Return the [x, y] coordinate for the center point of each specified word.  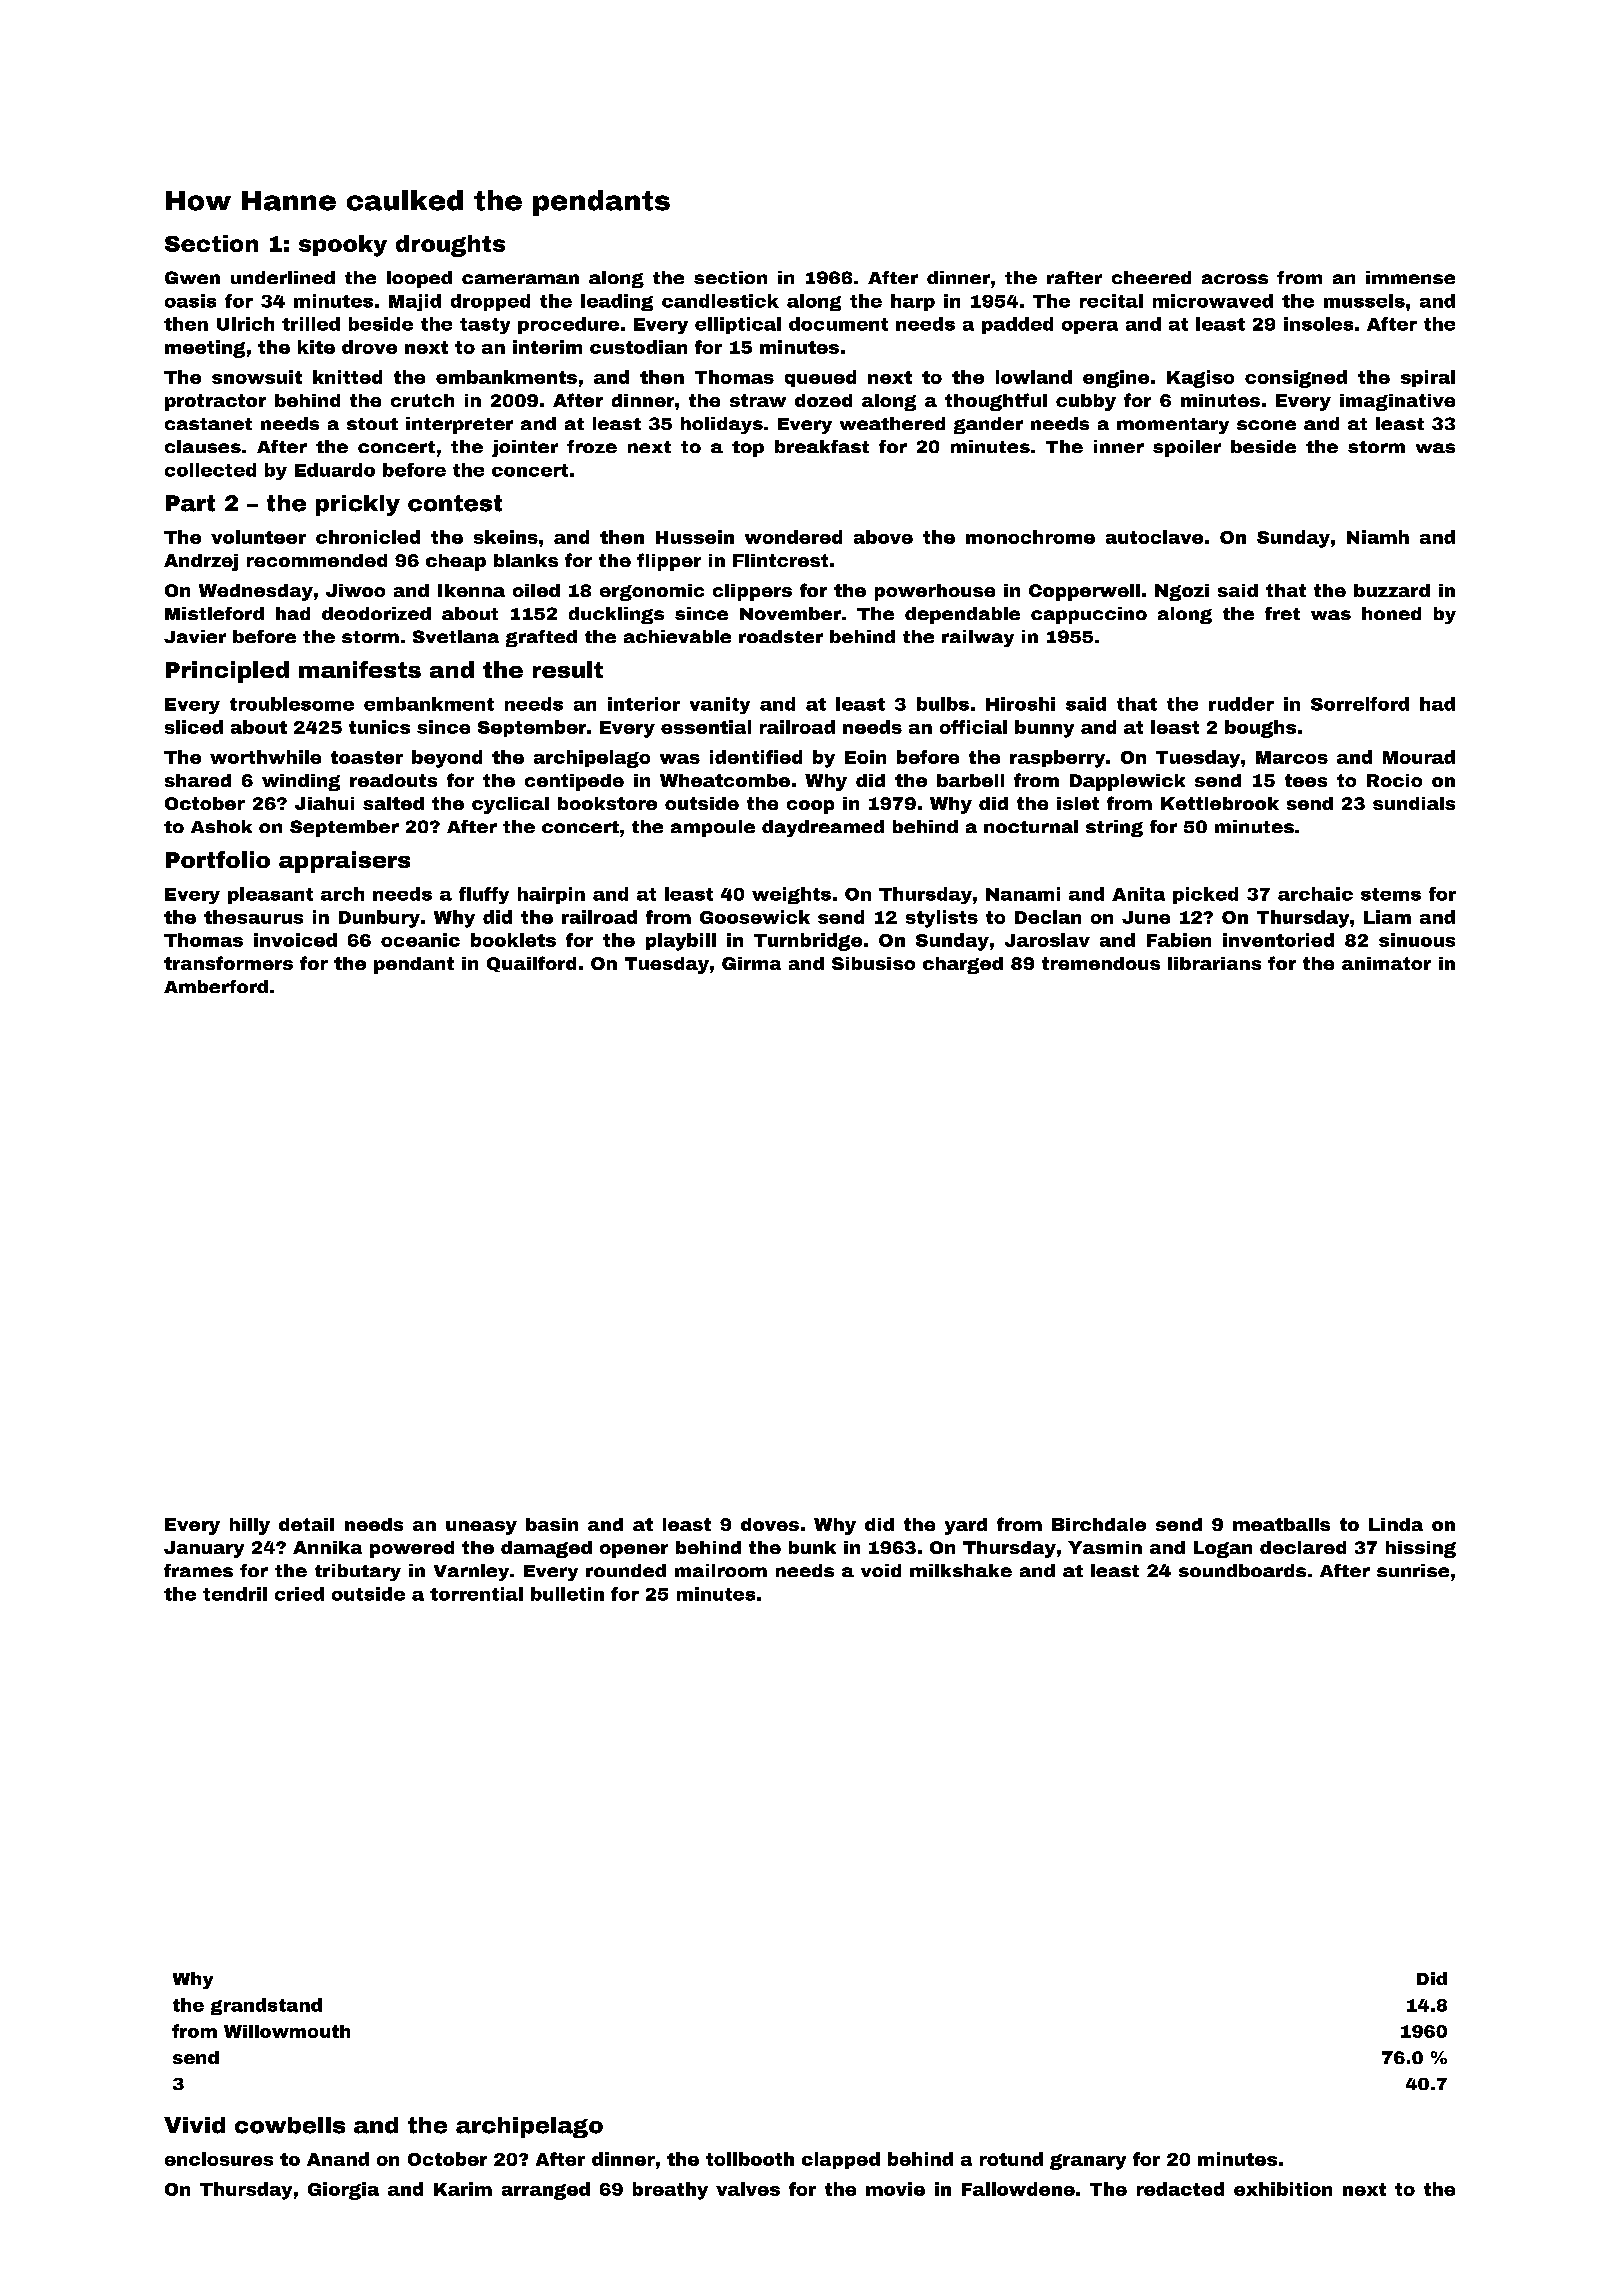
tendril [235, 1594]
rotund [1011, 2159]
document [838, 324]
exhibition [1283, 2189]
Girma [751, 963]
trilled [311, 324]
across [1235, 279]
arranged [546, 2191]
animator [1386, 963]
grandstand [266, 2006]
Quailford [531, 964]
